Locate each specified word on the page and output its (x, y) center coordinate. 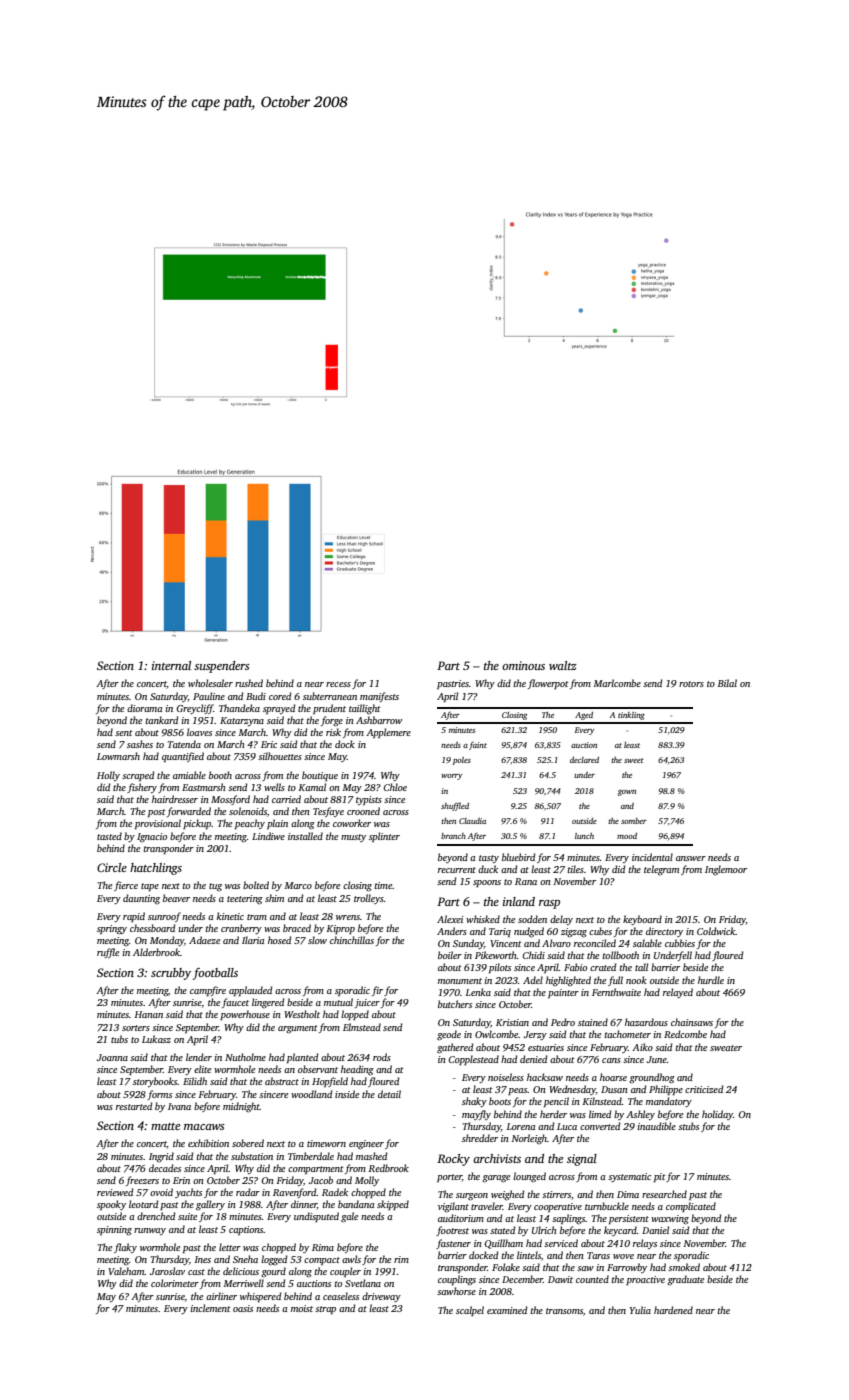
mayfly (476, 1115)
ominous (523, 665)
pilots (500, 968)
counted (592, 1279)
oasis (243, 1308)
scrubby (171, 974)
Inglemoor (726, 870)
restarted (134, 1106)
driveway (381, 1297)
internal (171, 665)
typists (369, 800)
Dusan (614, 1089)
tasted (109, 836)
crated (603, 967)
